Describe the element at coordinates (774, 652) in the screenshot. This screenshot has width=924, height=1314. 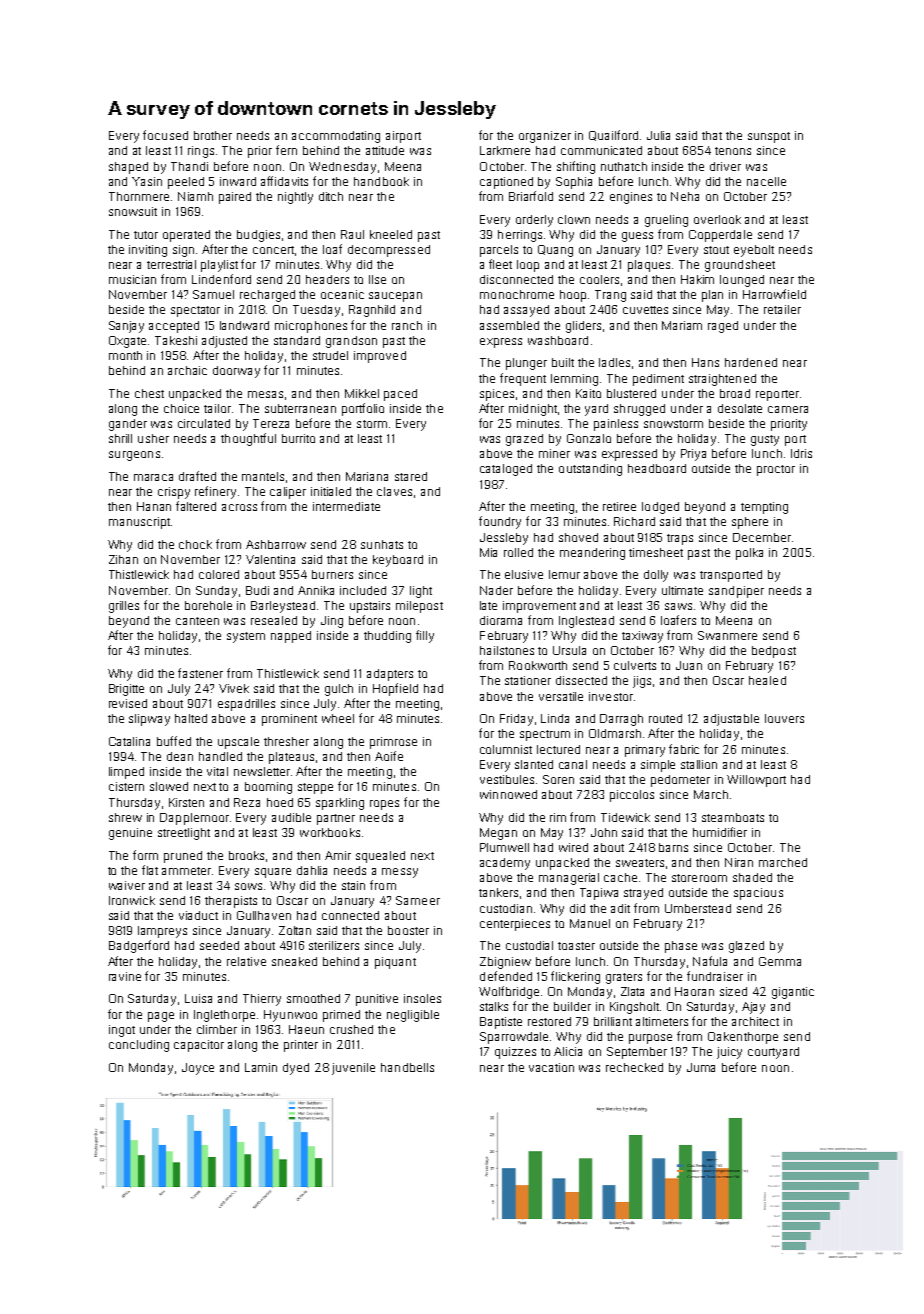
I see `bedpost` at that location.
